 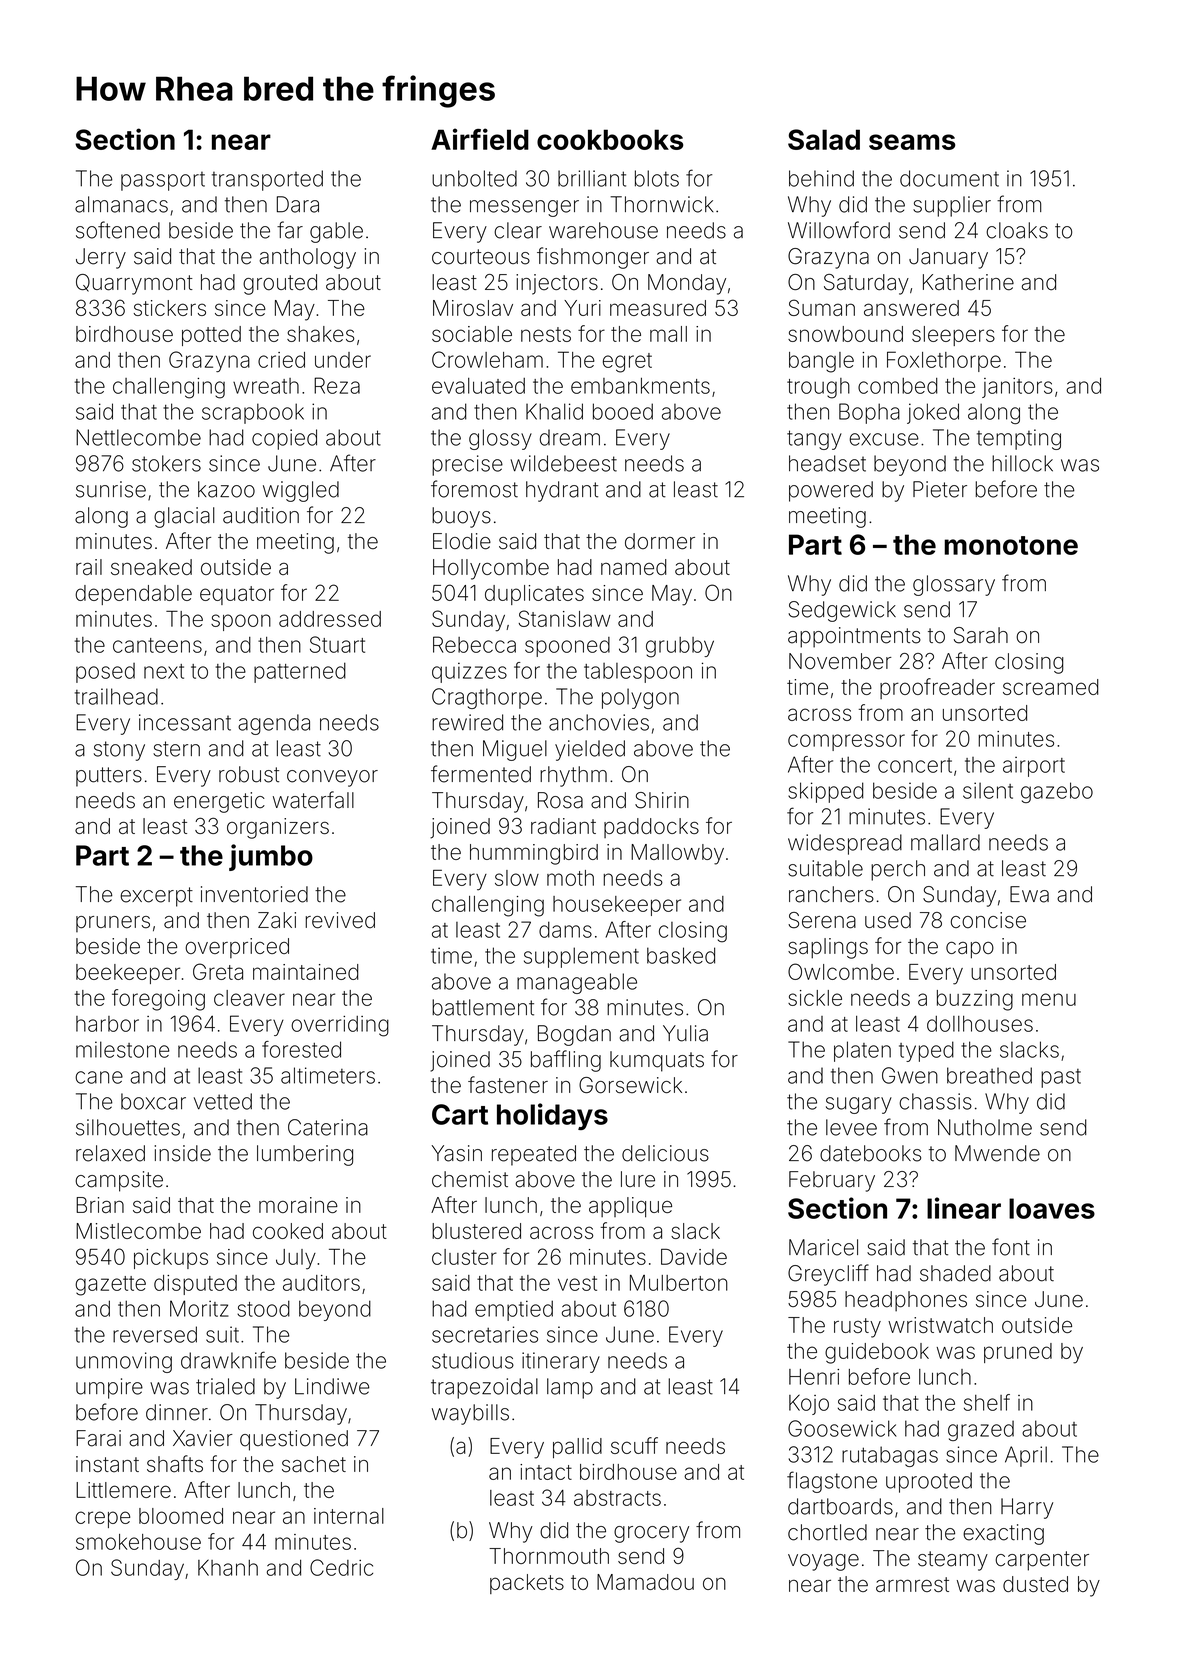 I want to click on dollhouses, so click(x=980, y=1024).
